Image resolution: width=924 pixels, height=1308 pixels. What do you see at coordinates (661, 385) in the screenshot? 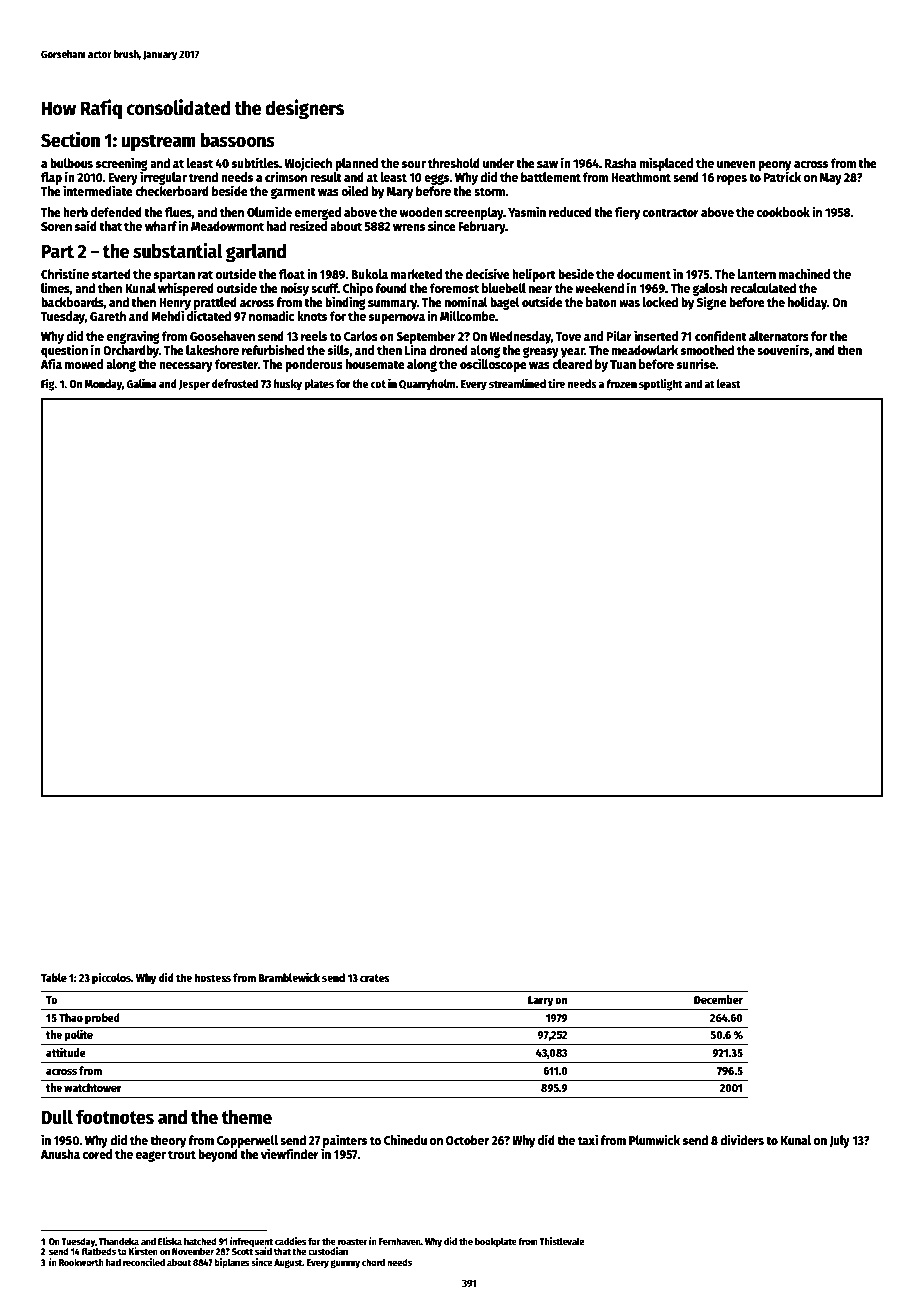
I see `spotlight` at bounding box center [661, 385].
